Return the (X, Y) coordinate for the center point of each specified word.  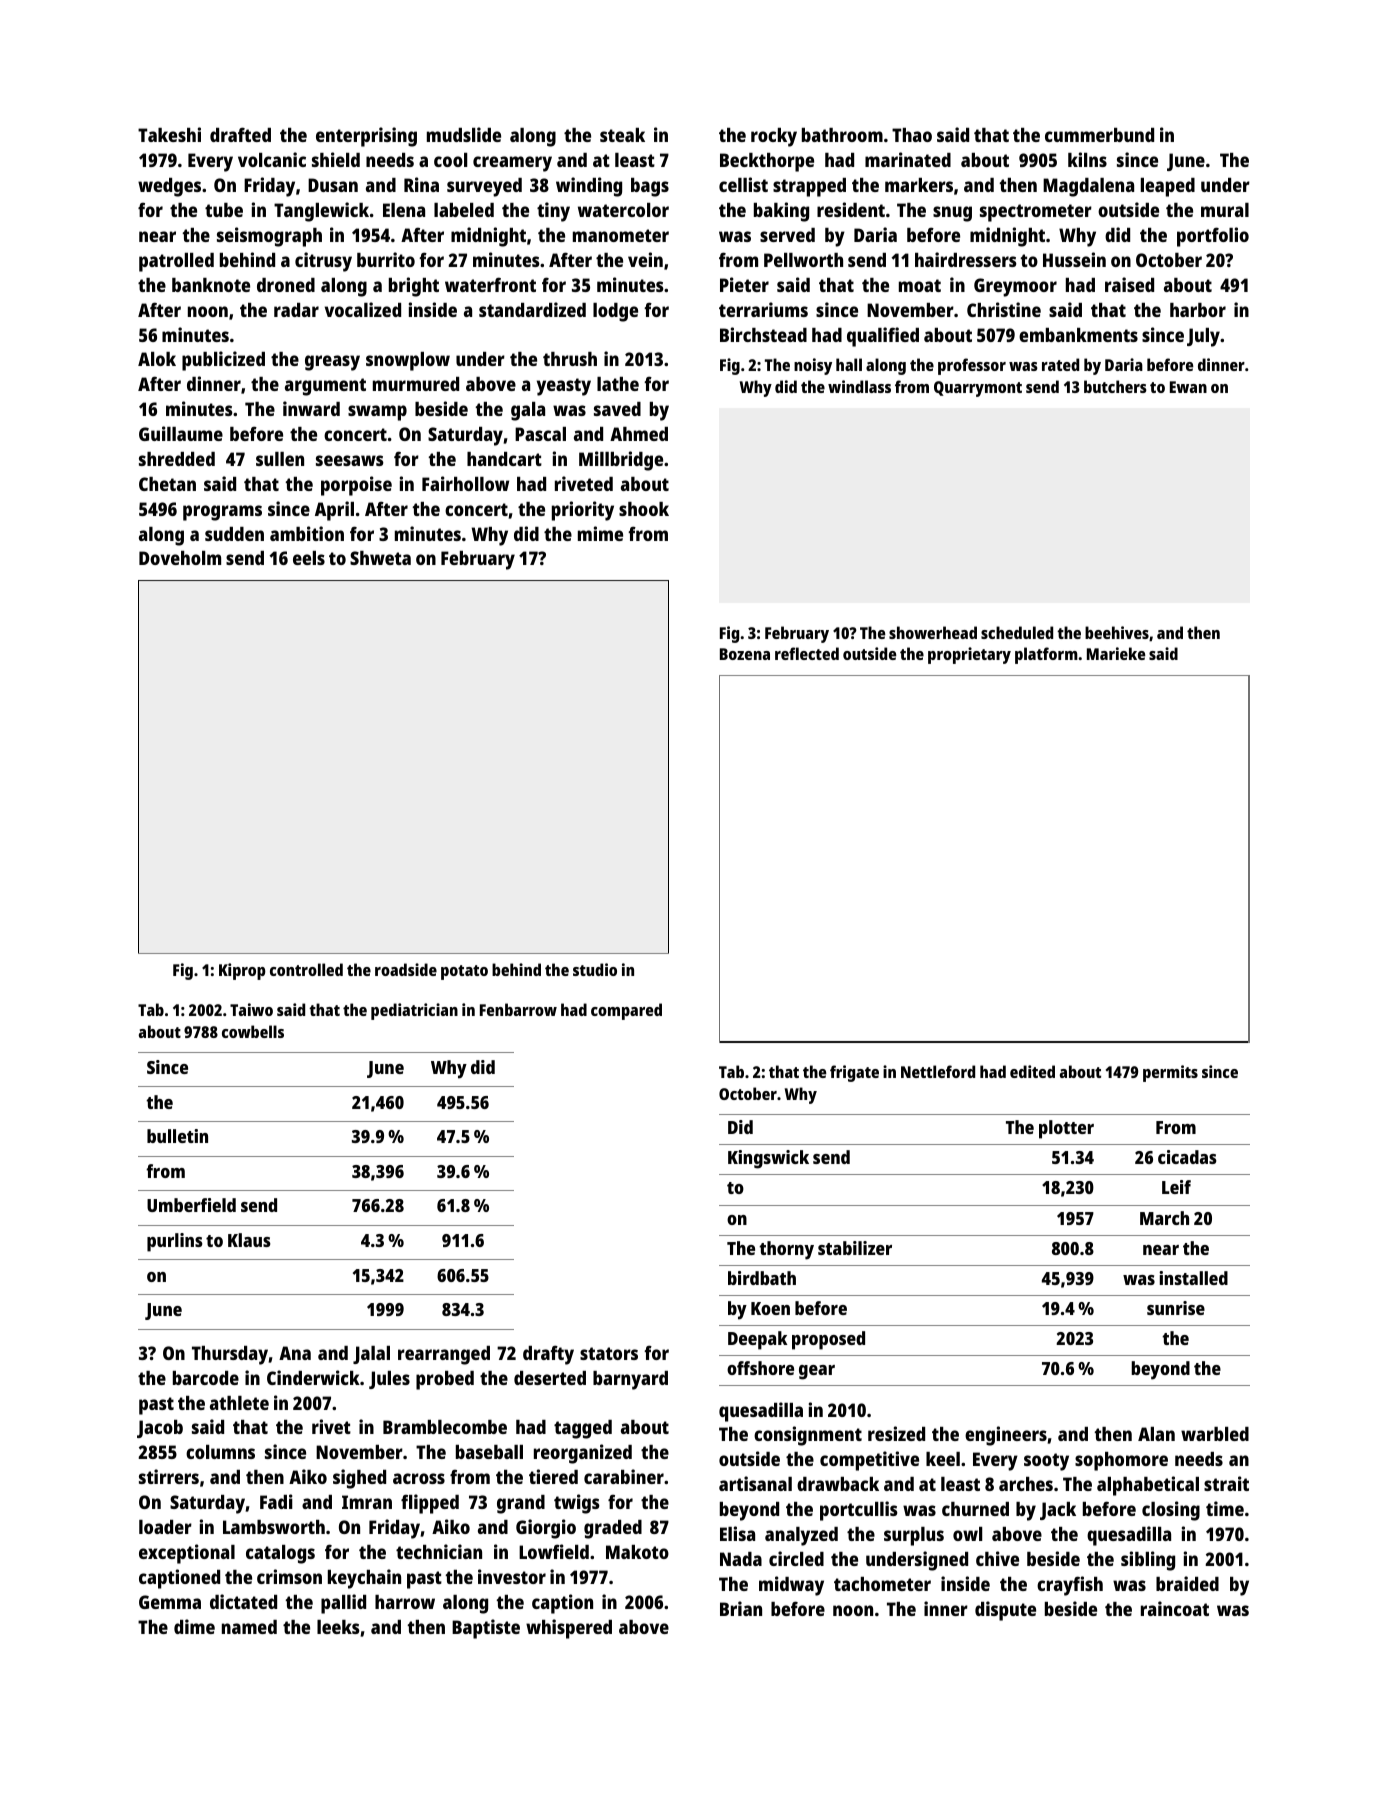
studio (595, 969)
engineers (1006, 1436)
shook (644, 509)
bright (414, 287)
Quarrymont (978, 389)
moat (920, 285)
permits (1170, 1073)
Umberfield (191, 1205)
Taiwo (251, 1009)
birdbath (762, 1278)
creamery (512, 164)
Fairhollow (465, 483)
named (249, 1627)
